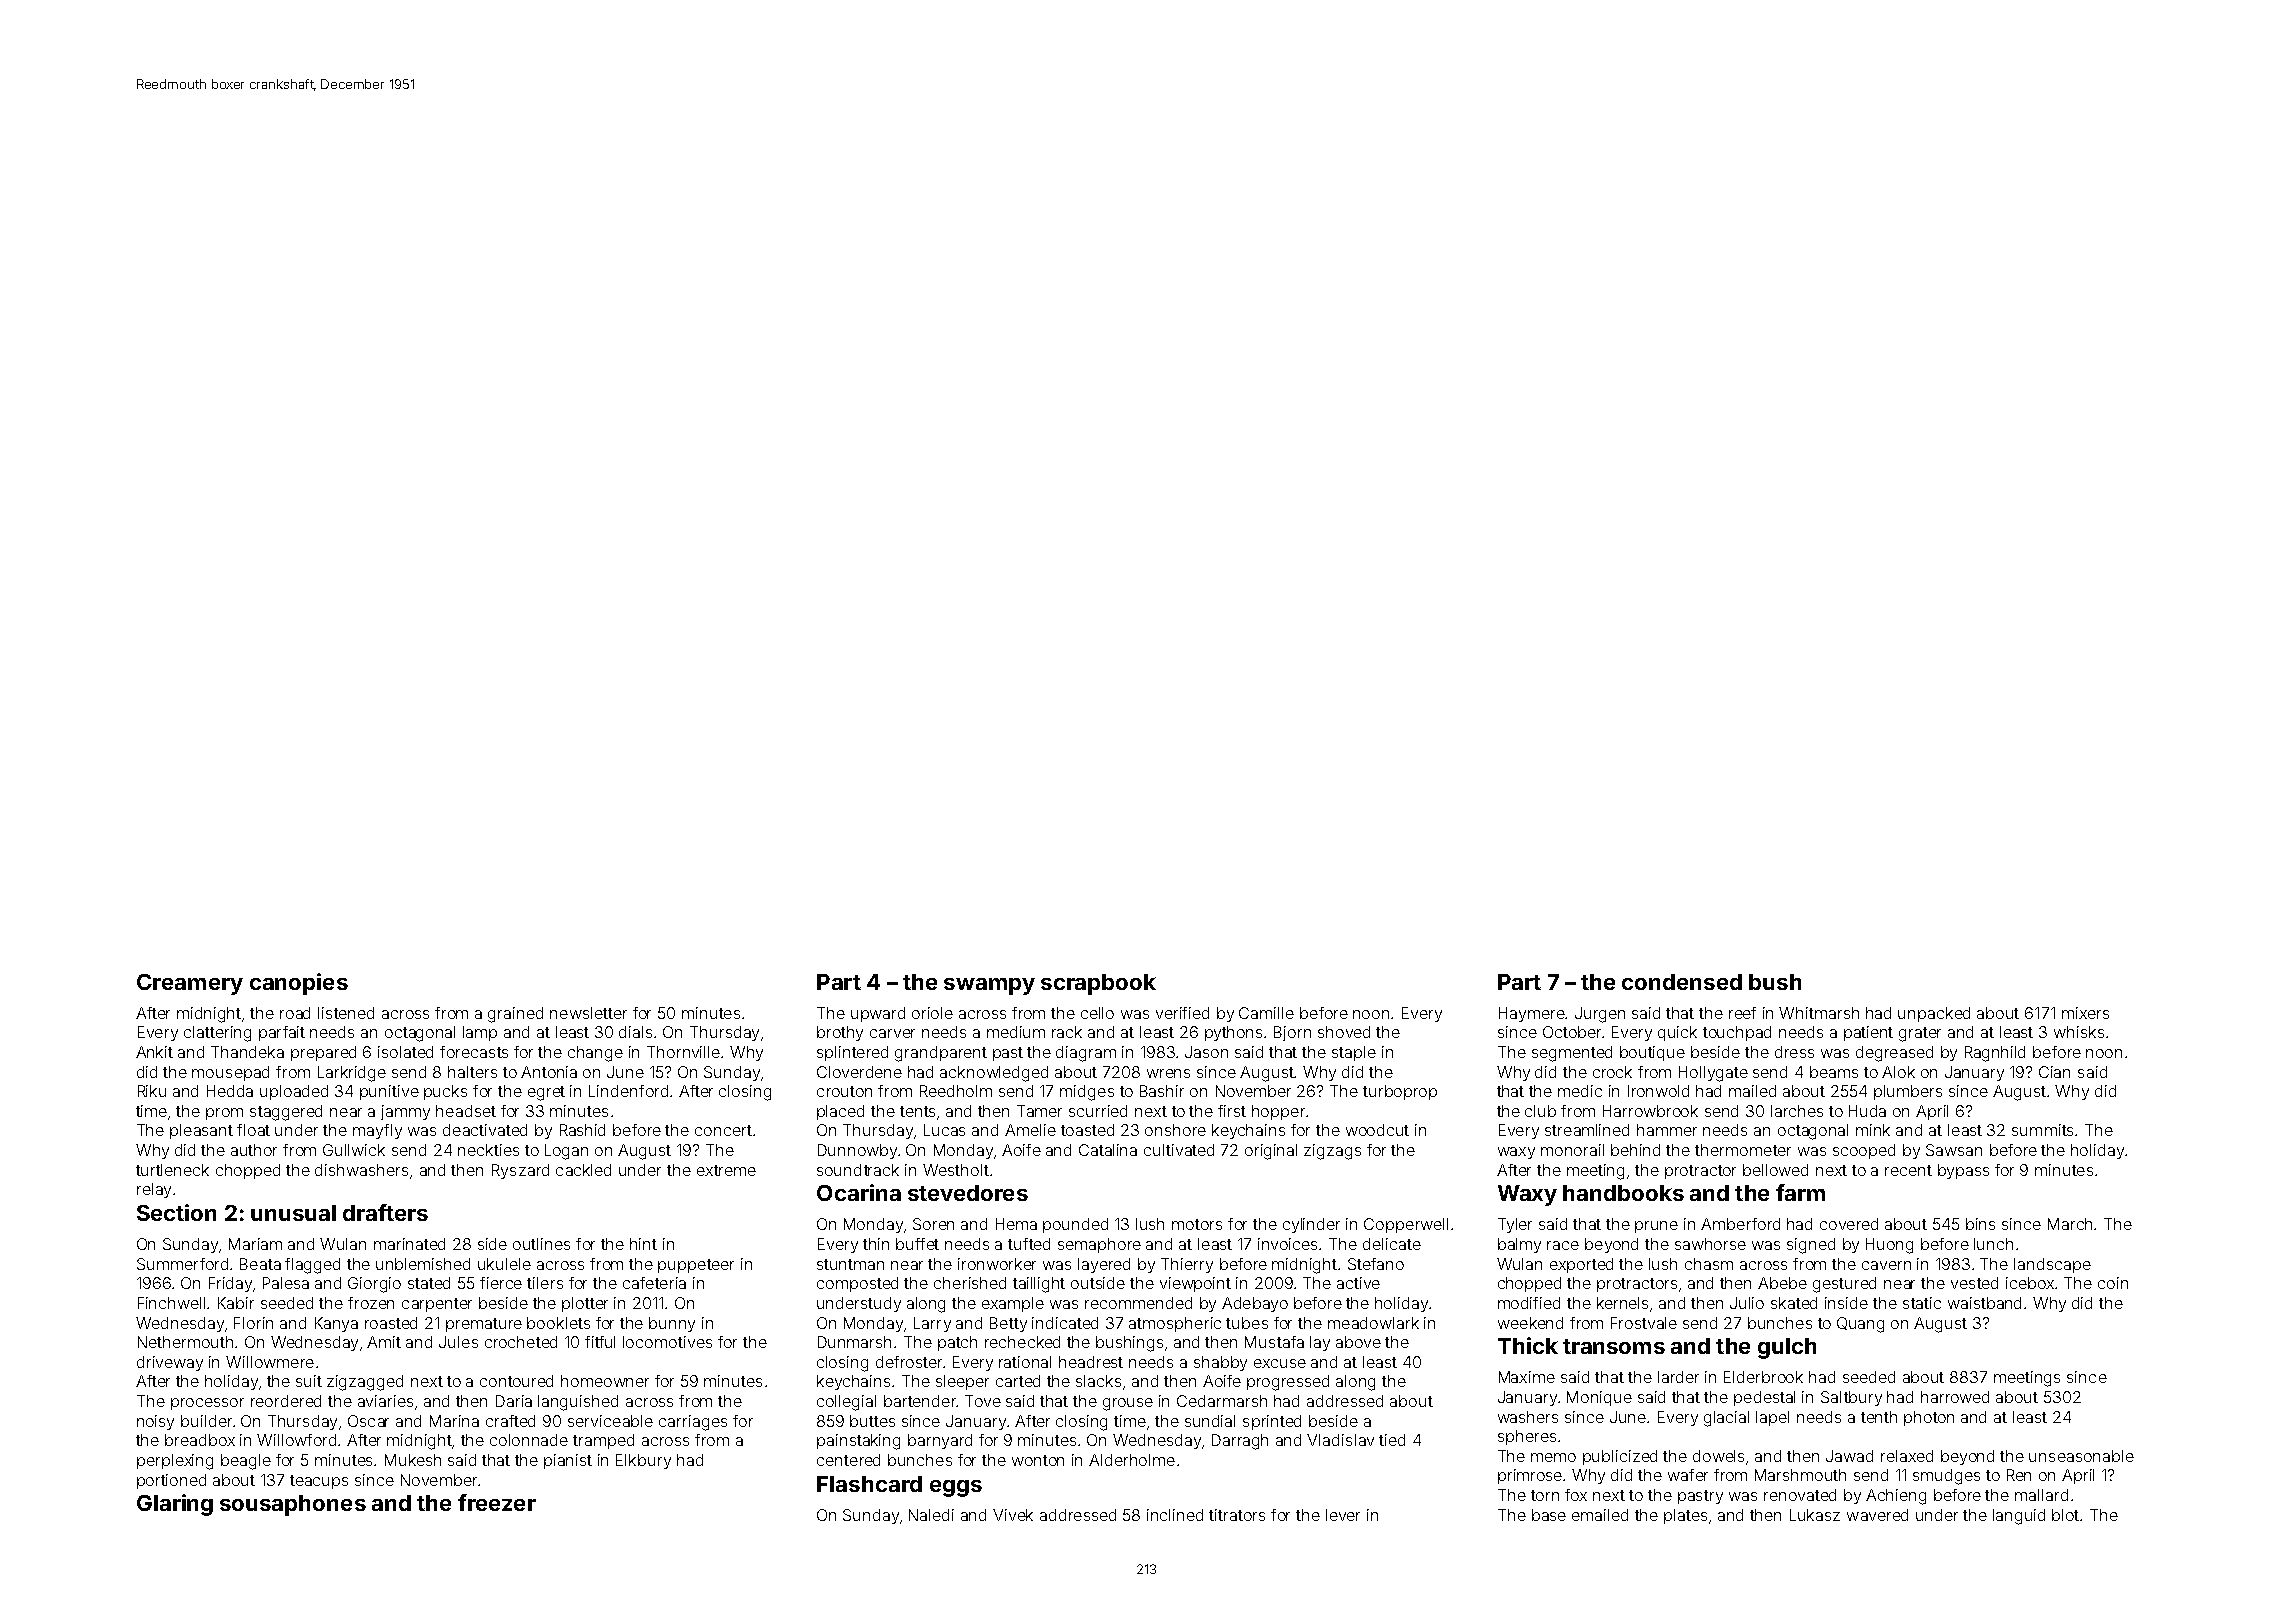 Image resolution: width=2272 pixels, height=1607 pixels. Describe the element at coordinates (309, 1381) in the screenshot. I see `suit` at that location.
